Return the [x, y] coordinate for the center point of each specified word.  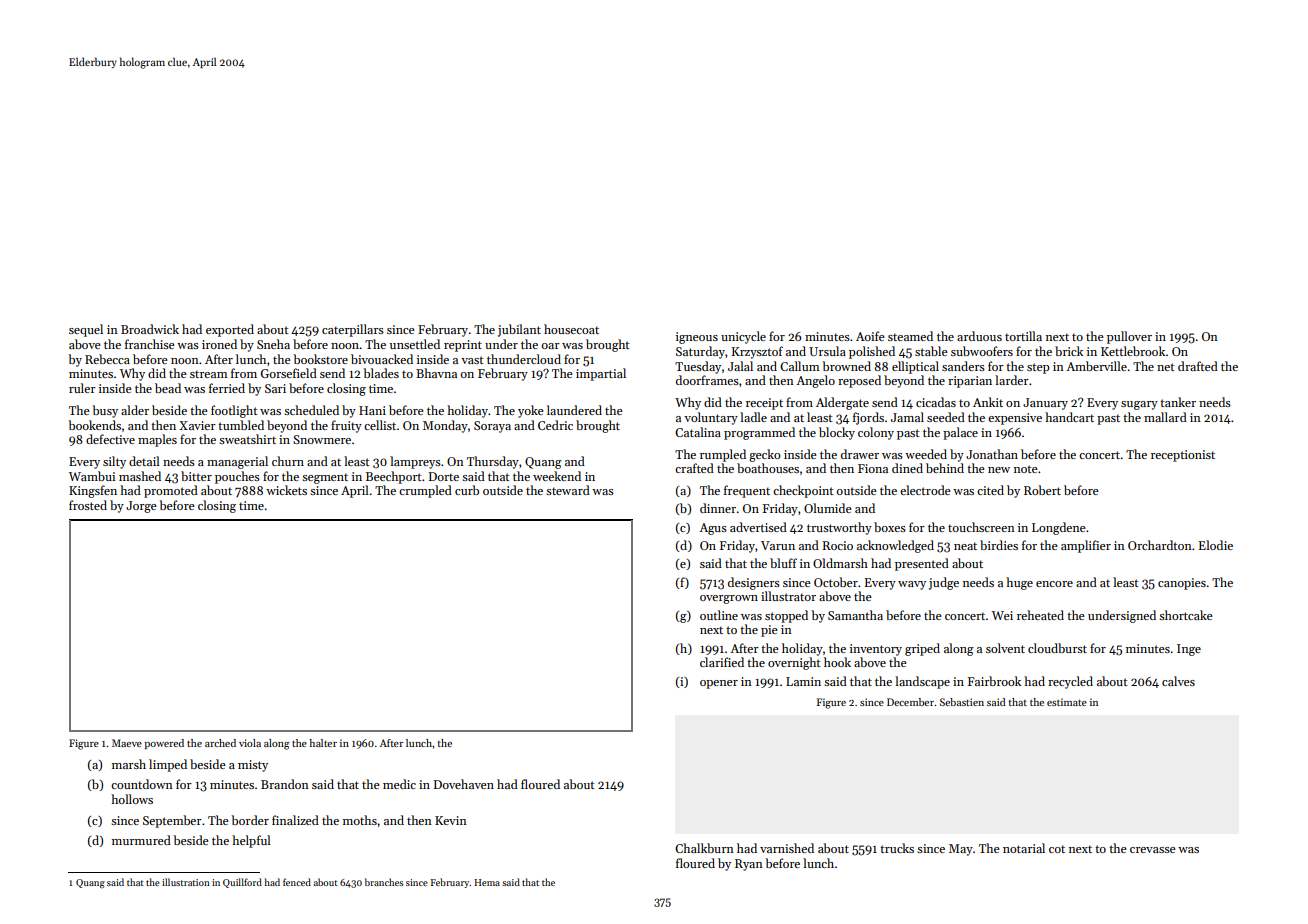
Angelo [815, 381]
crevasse [1153, 850]
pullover [1129, 337]
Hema [487, 882]
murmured [141, 840]
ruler [82, 388]
